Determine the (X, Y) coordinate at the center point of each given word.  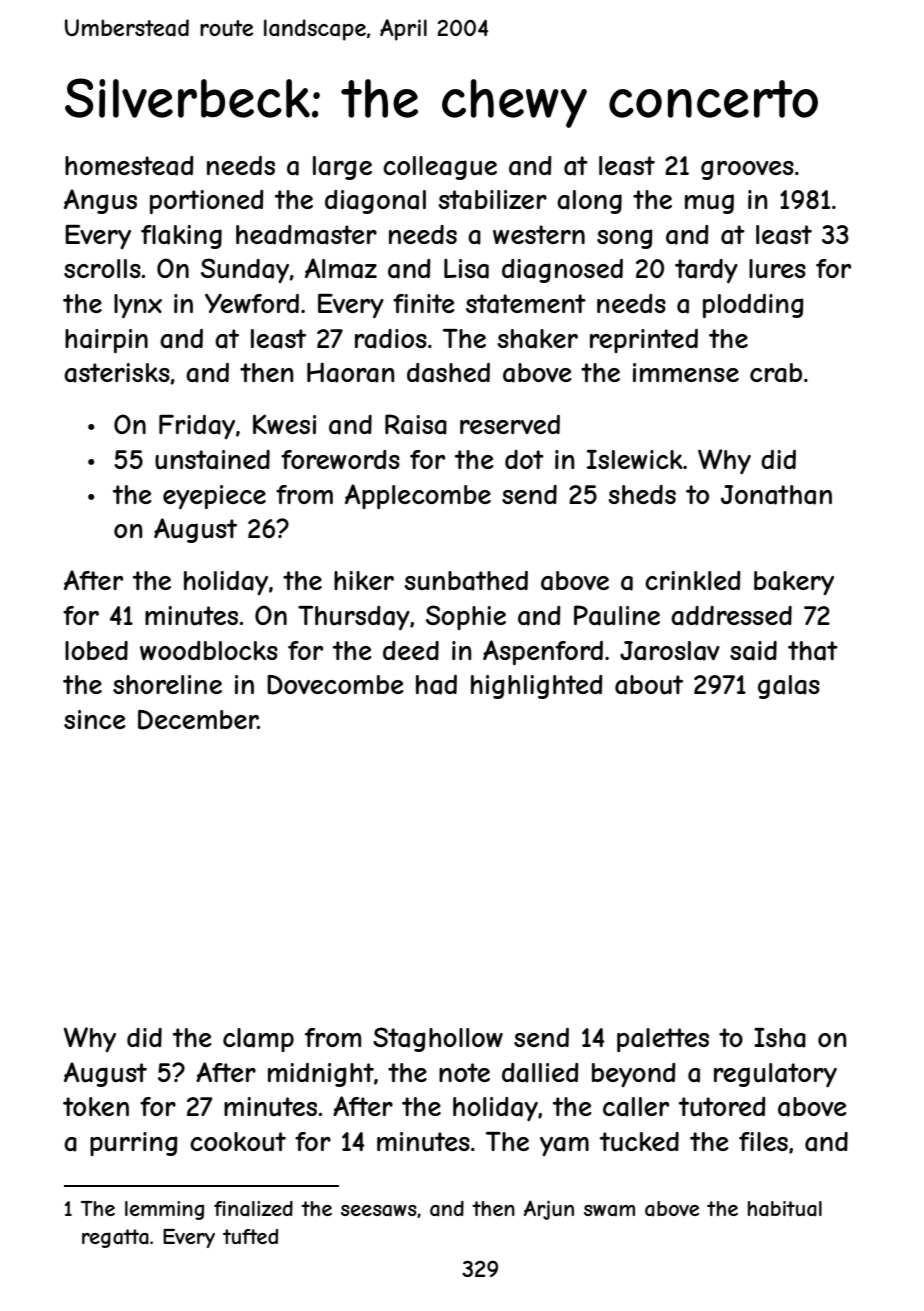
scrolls (102, 268)
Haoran (351, 373)
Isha (780, 1038)
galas (789, 687)
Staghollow (438, 1039)
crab (776, 373)
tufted (250, 1236)
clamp (258, 1040)
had (436, 685)
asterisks (117, 373)
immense (686, 372)
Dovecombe (335, 685)
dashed (448, 373)
